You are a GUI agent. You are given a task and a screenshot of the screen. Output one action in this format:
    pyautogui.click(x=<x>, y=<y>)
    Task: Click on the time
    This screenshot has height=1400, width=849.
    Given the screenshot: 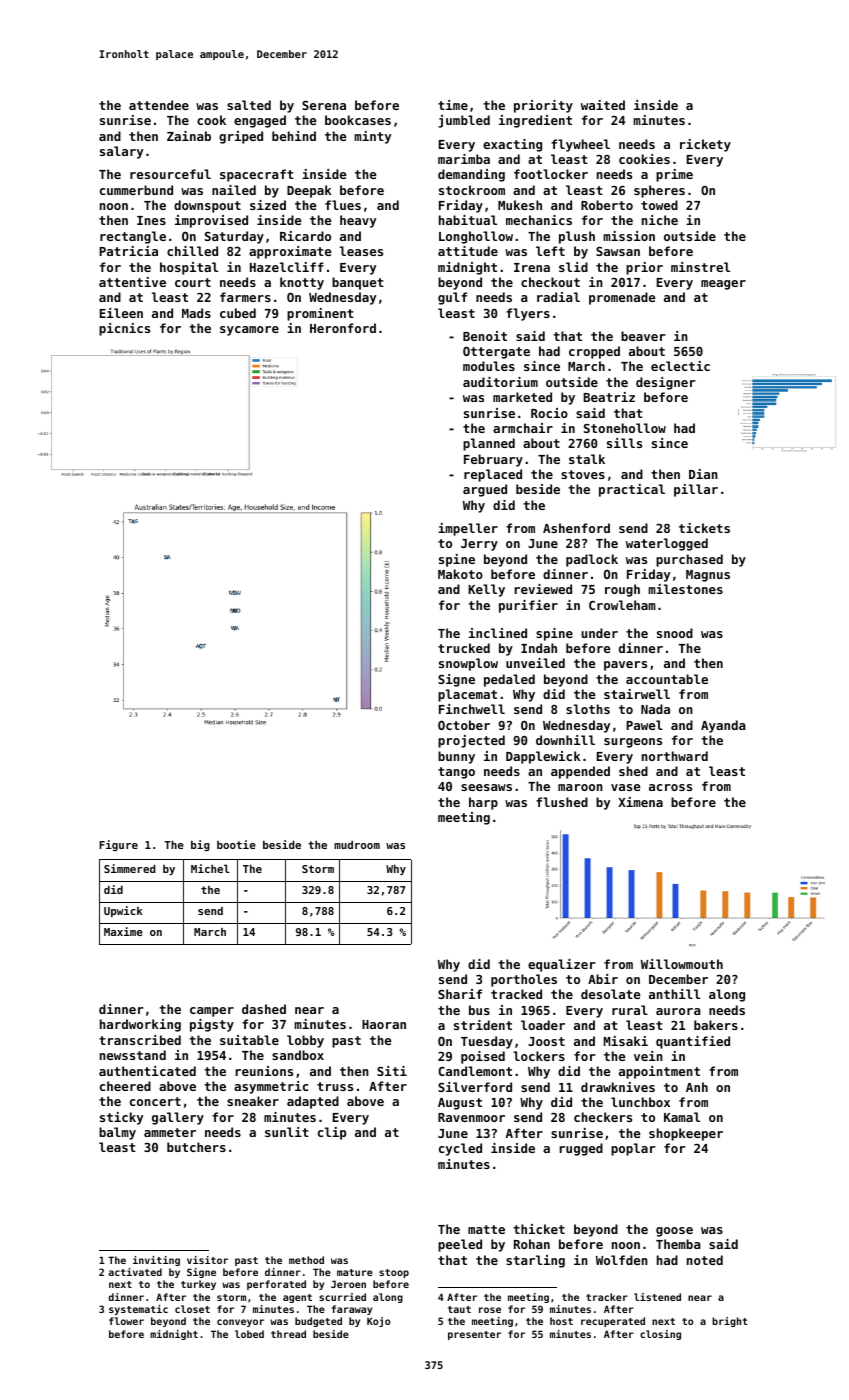 What is the action you would take?
    pyautogui.click(x=453, y=105)
